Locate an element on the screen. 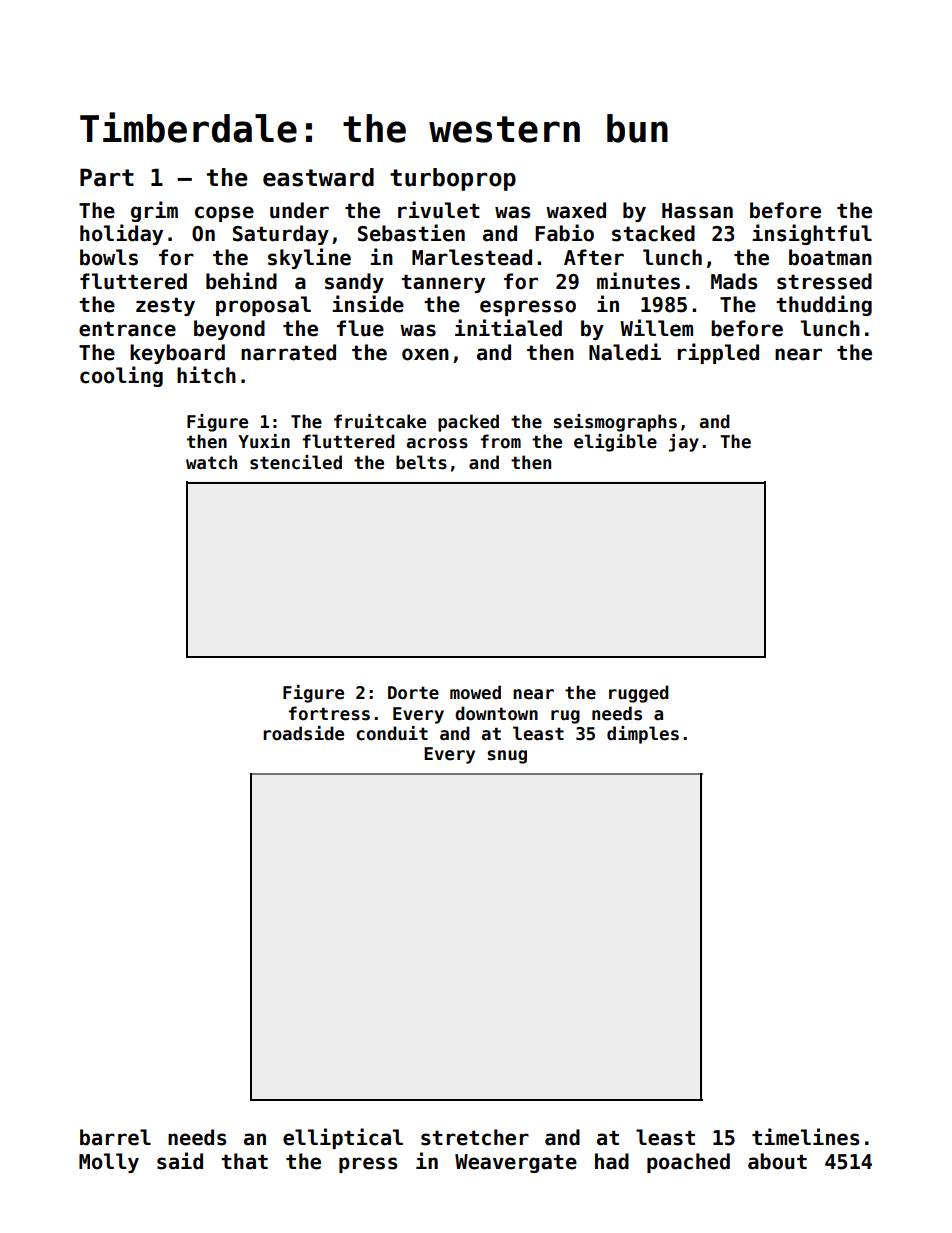  thudding is located at coordinates (824, 305).
